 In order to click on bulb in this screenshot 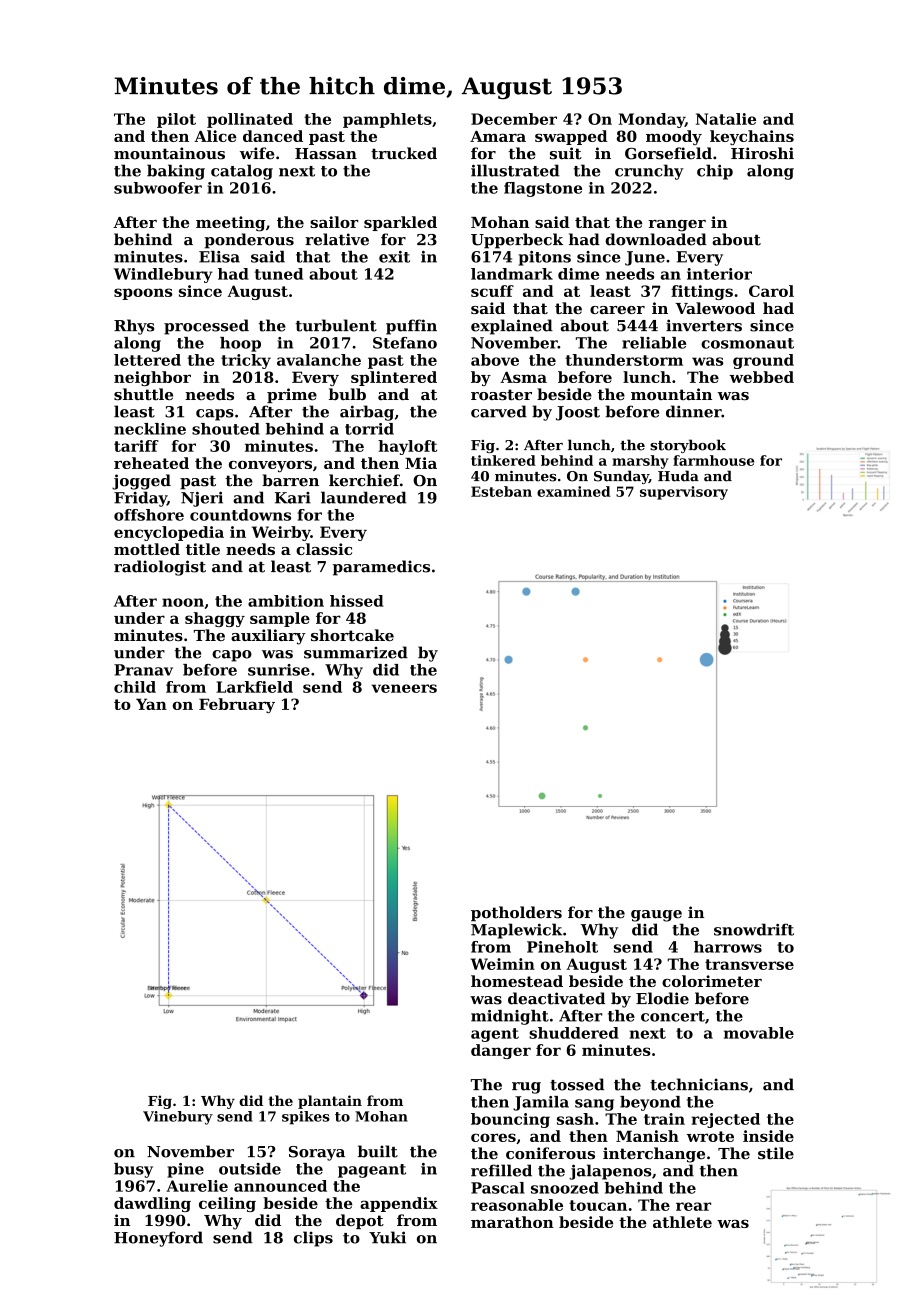, I will do `click(347, 394)`.
